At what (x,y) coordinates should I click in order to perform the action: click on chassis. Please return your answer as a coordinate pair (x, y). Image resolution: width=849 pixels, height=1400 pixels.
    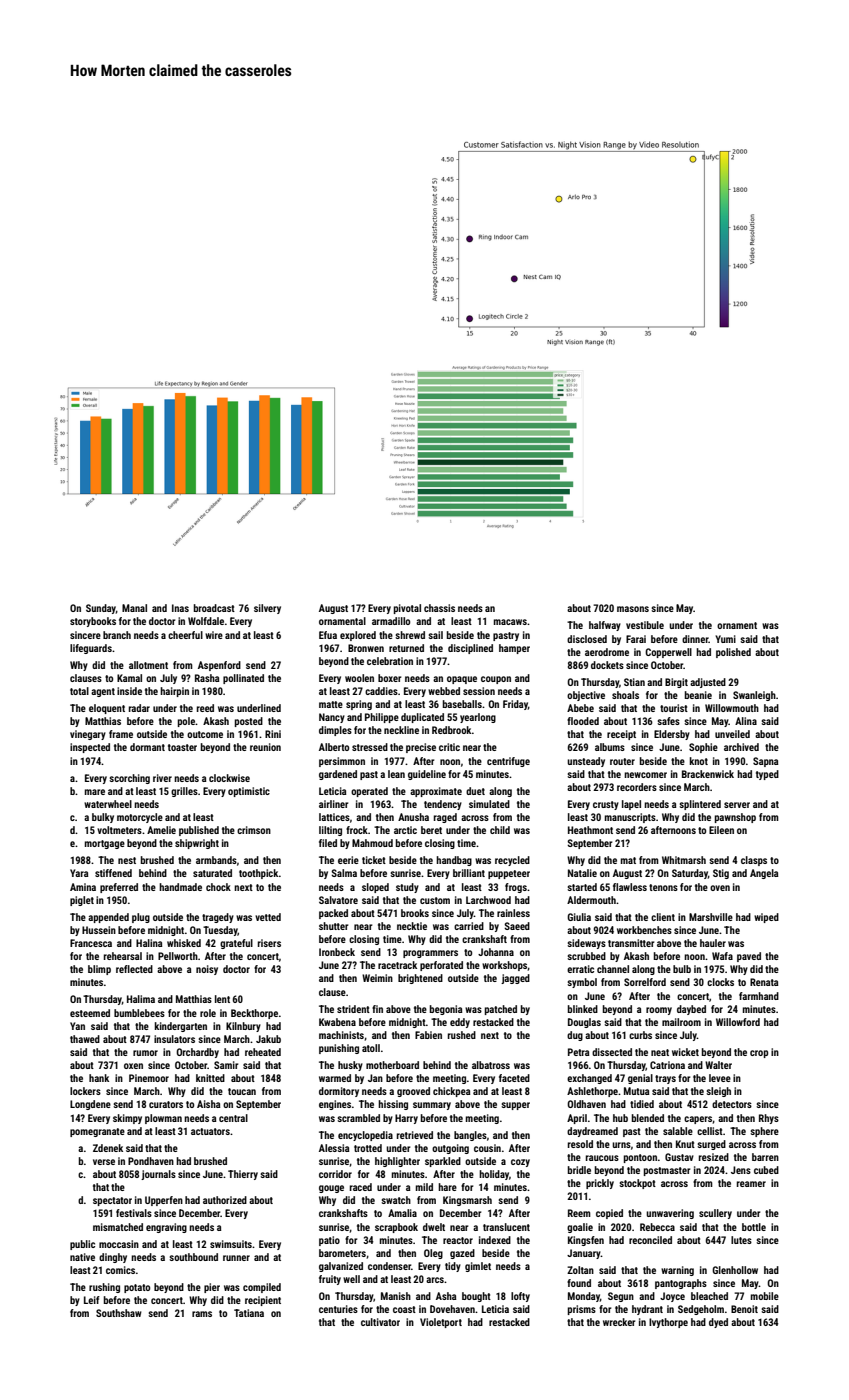
    Looking at the image, I should click on (439, 608).
